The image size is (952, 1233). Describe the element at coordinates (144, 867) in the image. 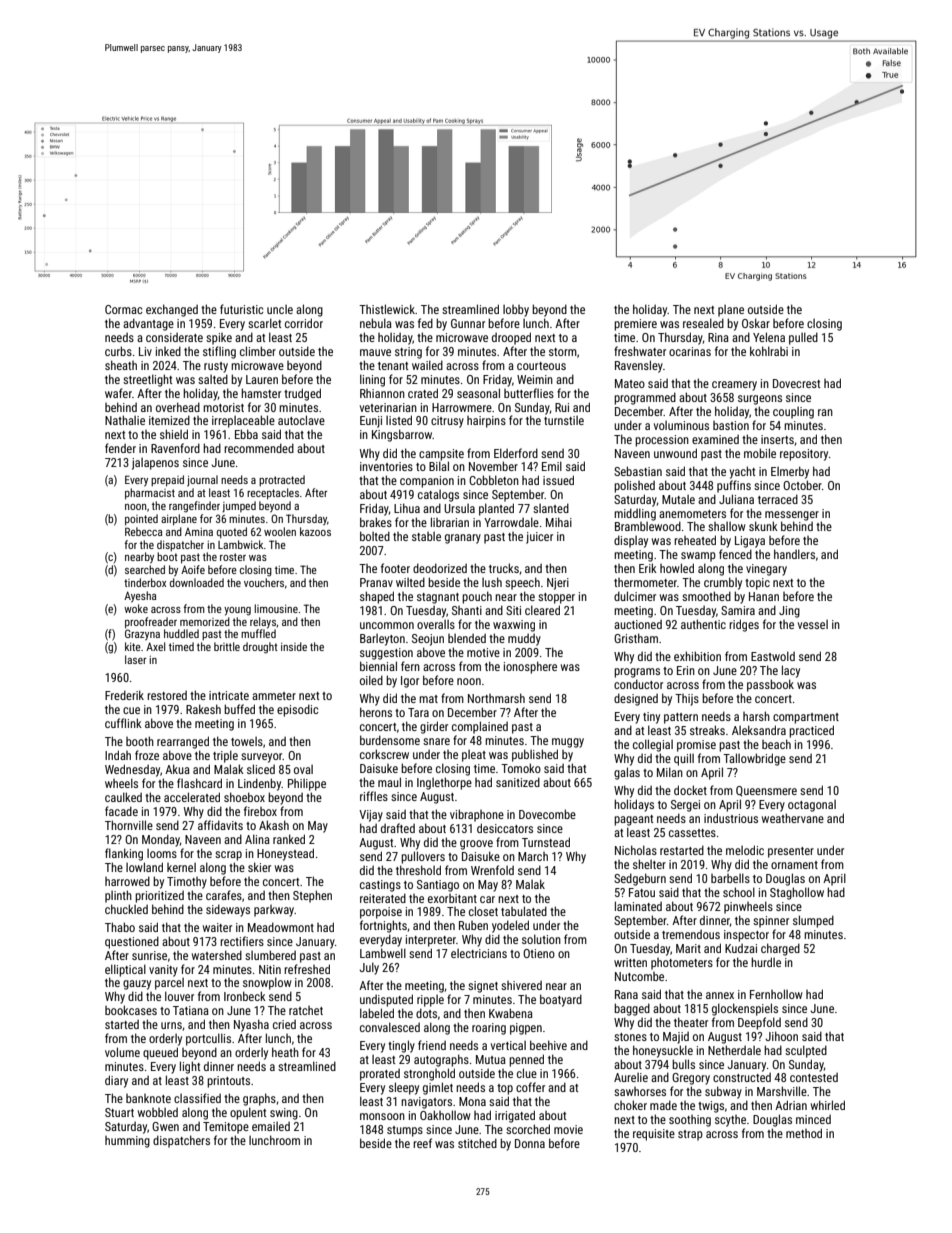

I see `lowland` at that location.
